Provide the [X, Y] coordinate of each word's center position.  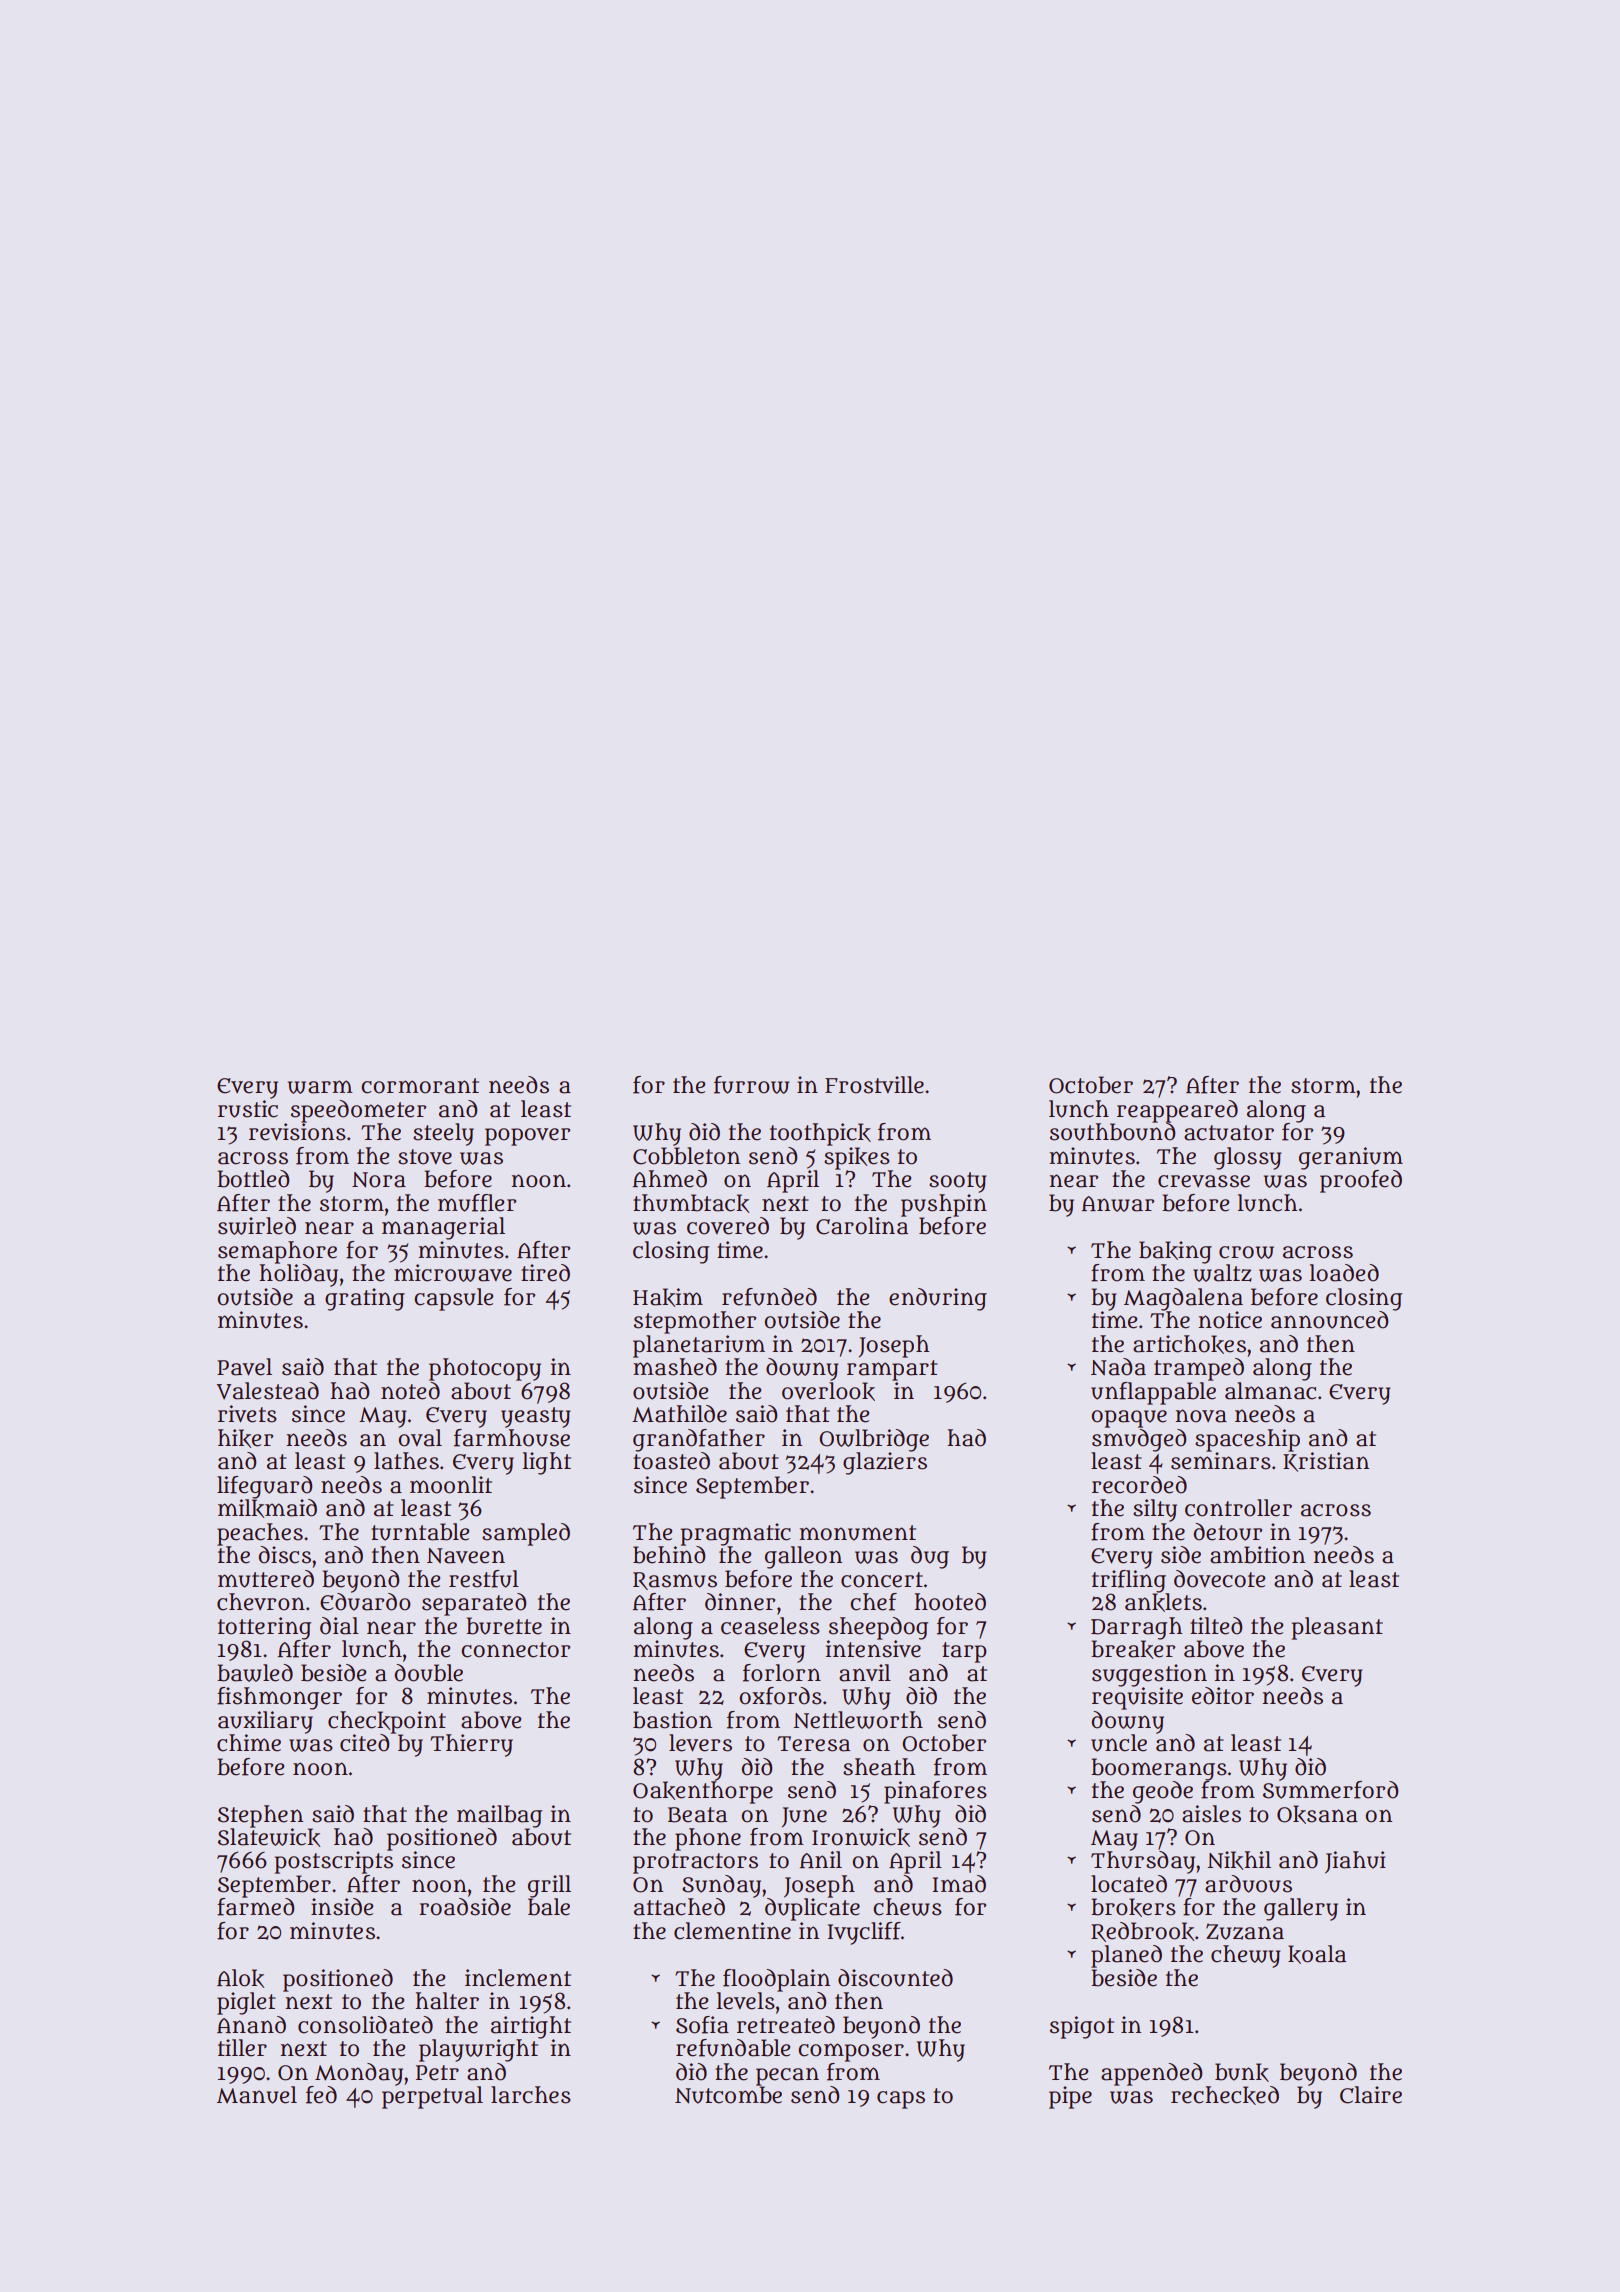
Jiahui [1355, 1862]
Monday [359, 2074]
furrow [751, 1085]
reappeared [1177, 1111]
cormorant [420, 1086]
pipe [1070, 2097]
